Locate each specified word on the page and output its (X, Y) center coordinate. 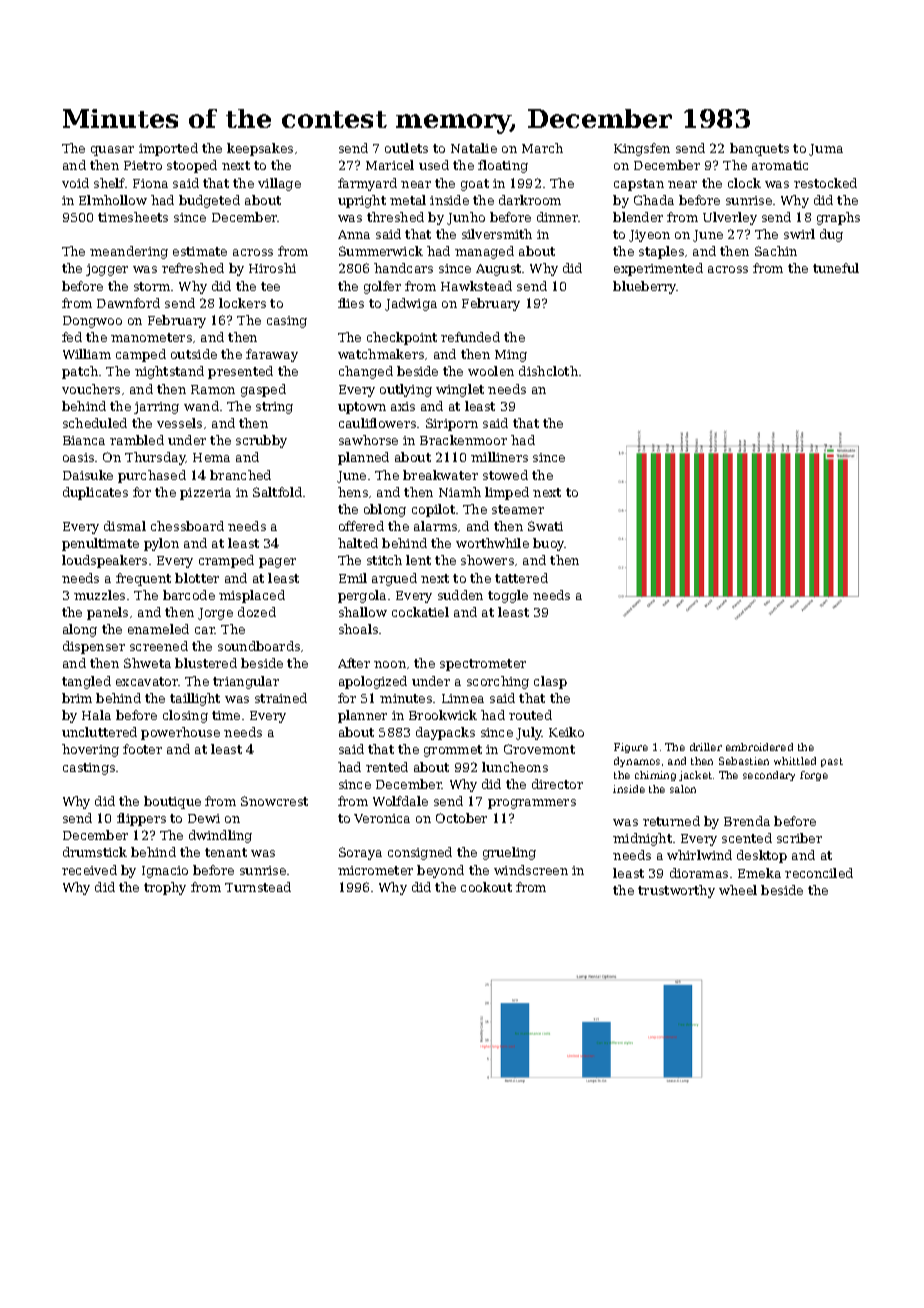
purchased (152, 476)
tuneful (836, 268)
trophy (165, 888)
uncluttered (99, 732)
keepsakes (260, 149)
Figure (631, 748)
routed (530, 715)
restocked (825, 183)
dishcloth (548, 371)
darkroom (530, 200)
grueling (509, 853)
